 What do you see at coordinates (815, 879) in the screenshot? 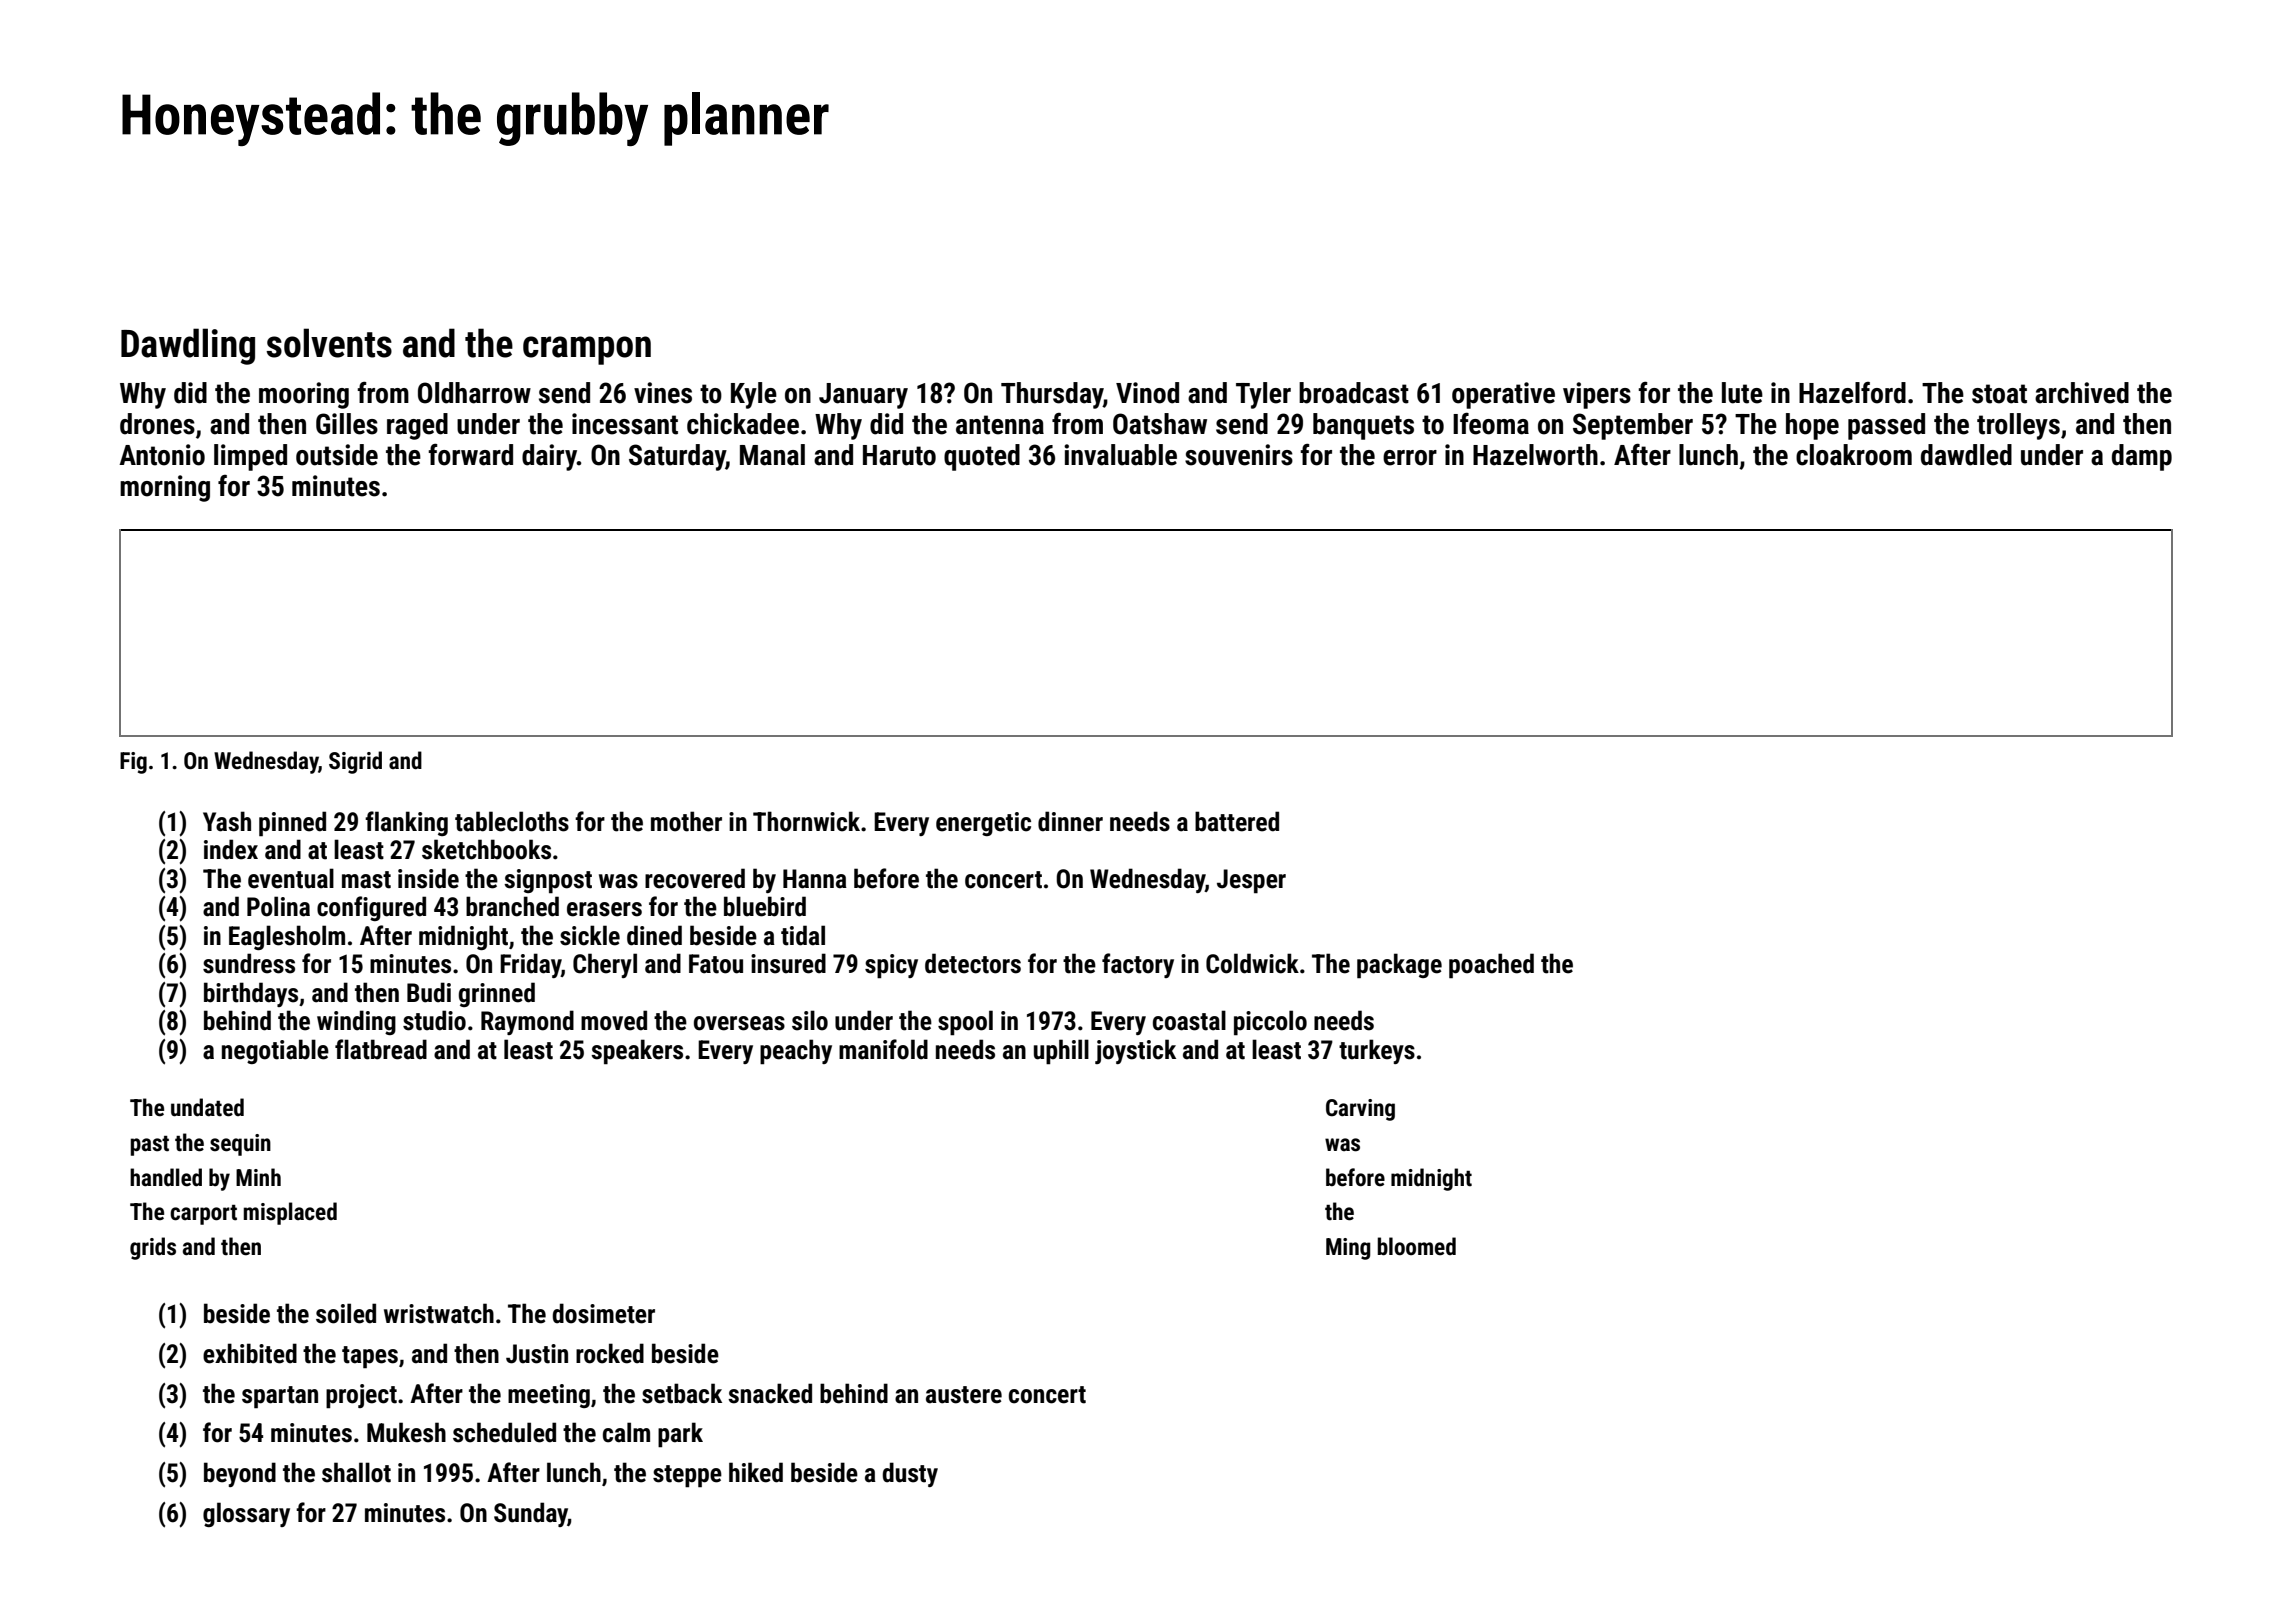
I see `Hanna` at bounding box center [815, 879].
